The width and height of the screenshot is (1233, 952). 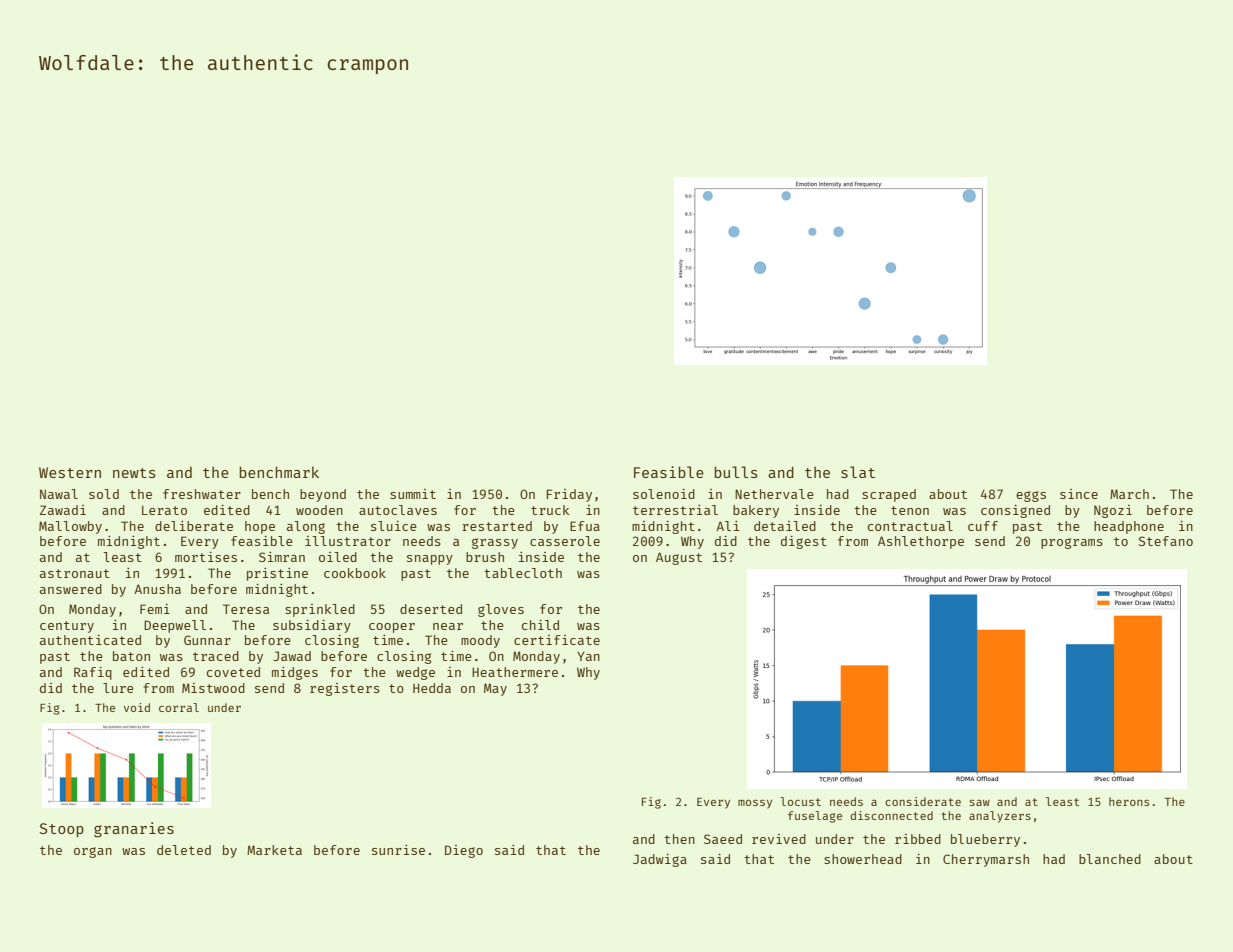 What do you see at coordinates (134, 830) in the screenshot?
I see `granaries` at bounding box center [134, 830].
